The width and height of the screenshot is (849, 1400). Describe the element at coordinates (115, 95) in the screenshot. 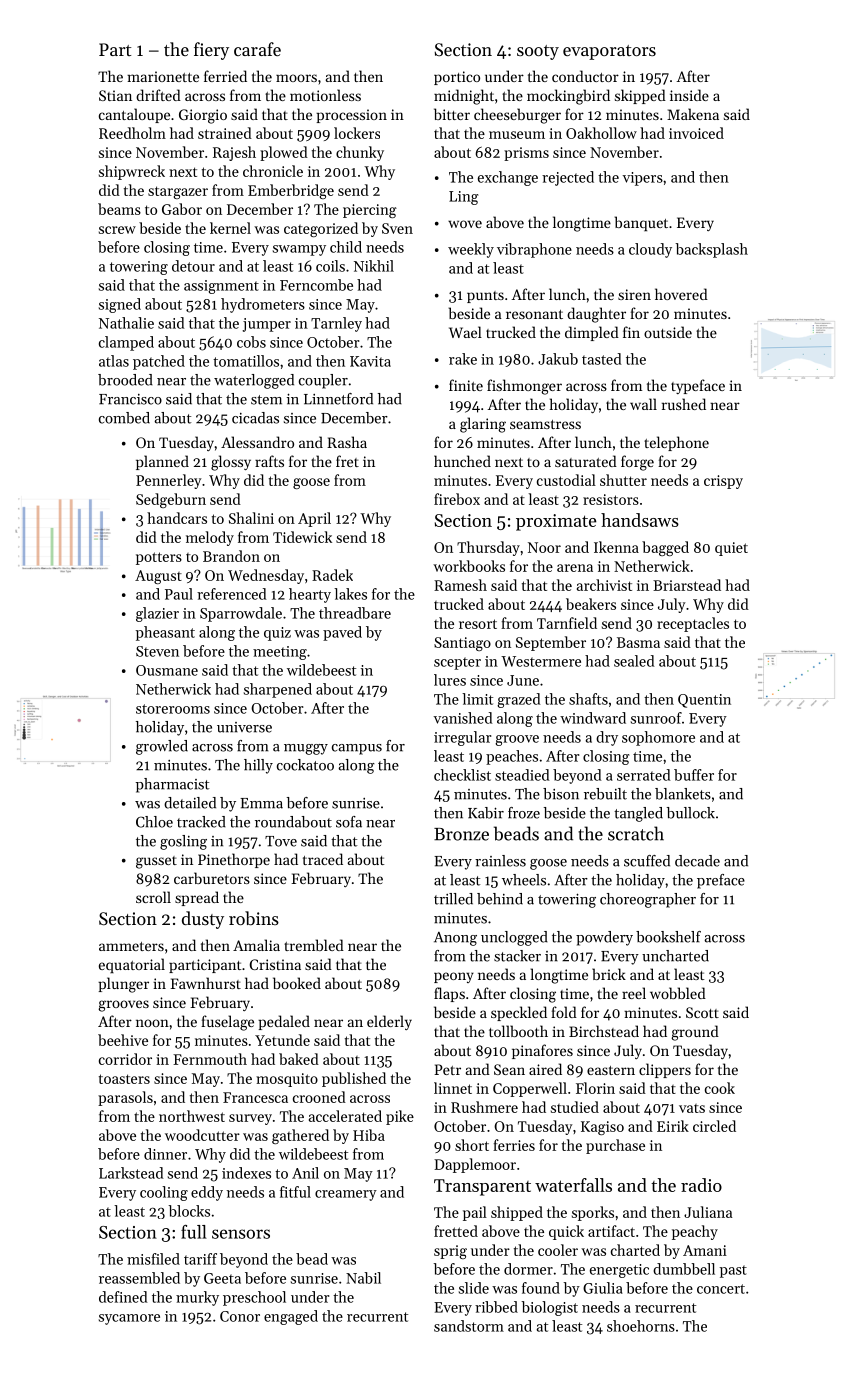

I see `Stian` at that location.
